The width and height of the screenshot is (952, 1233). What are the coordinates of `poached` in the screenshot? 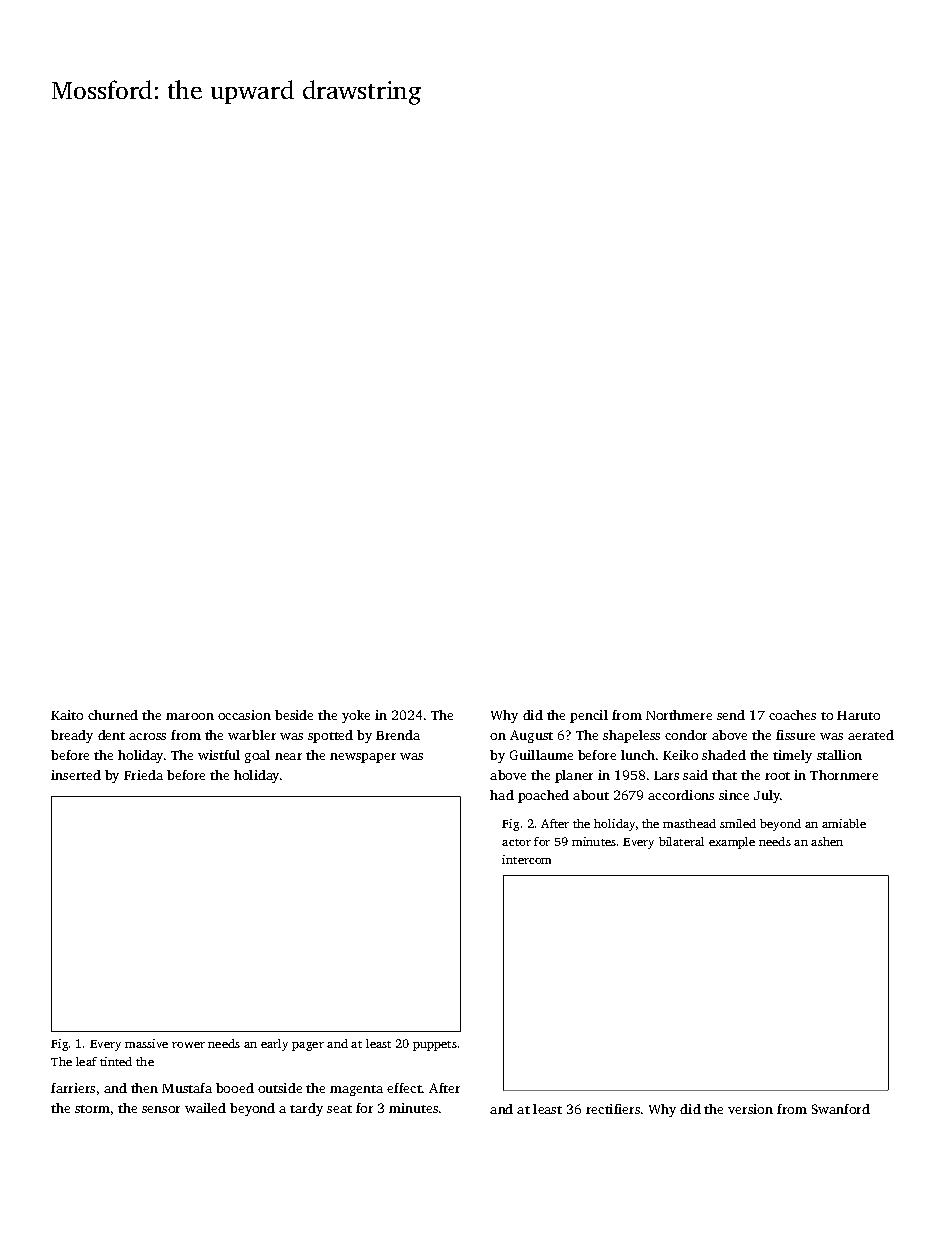 It's located at (543, 796).
